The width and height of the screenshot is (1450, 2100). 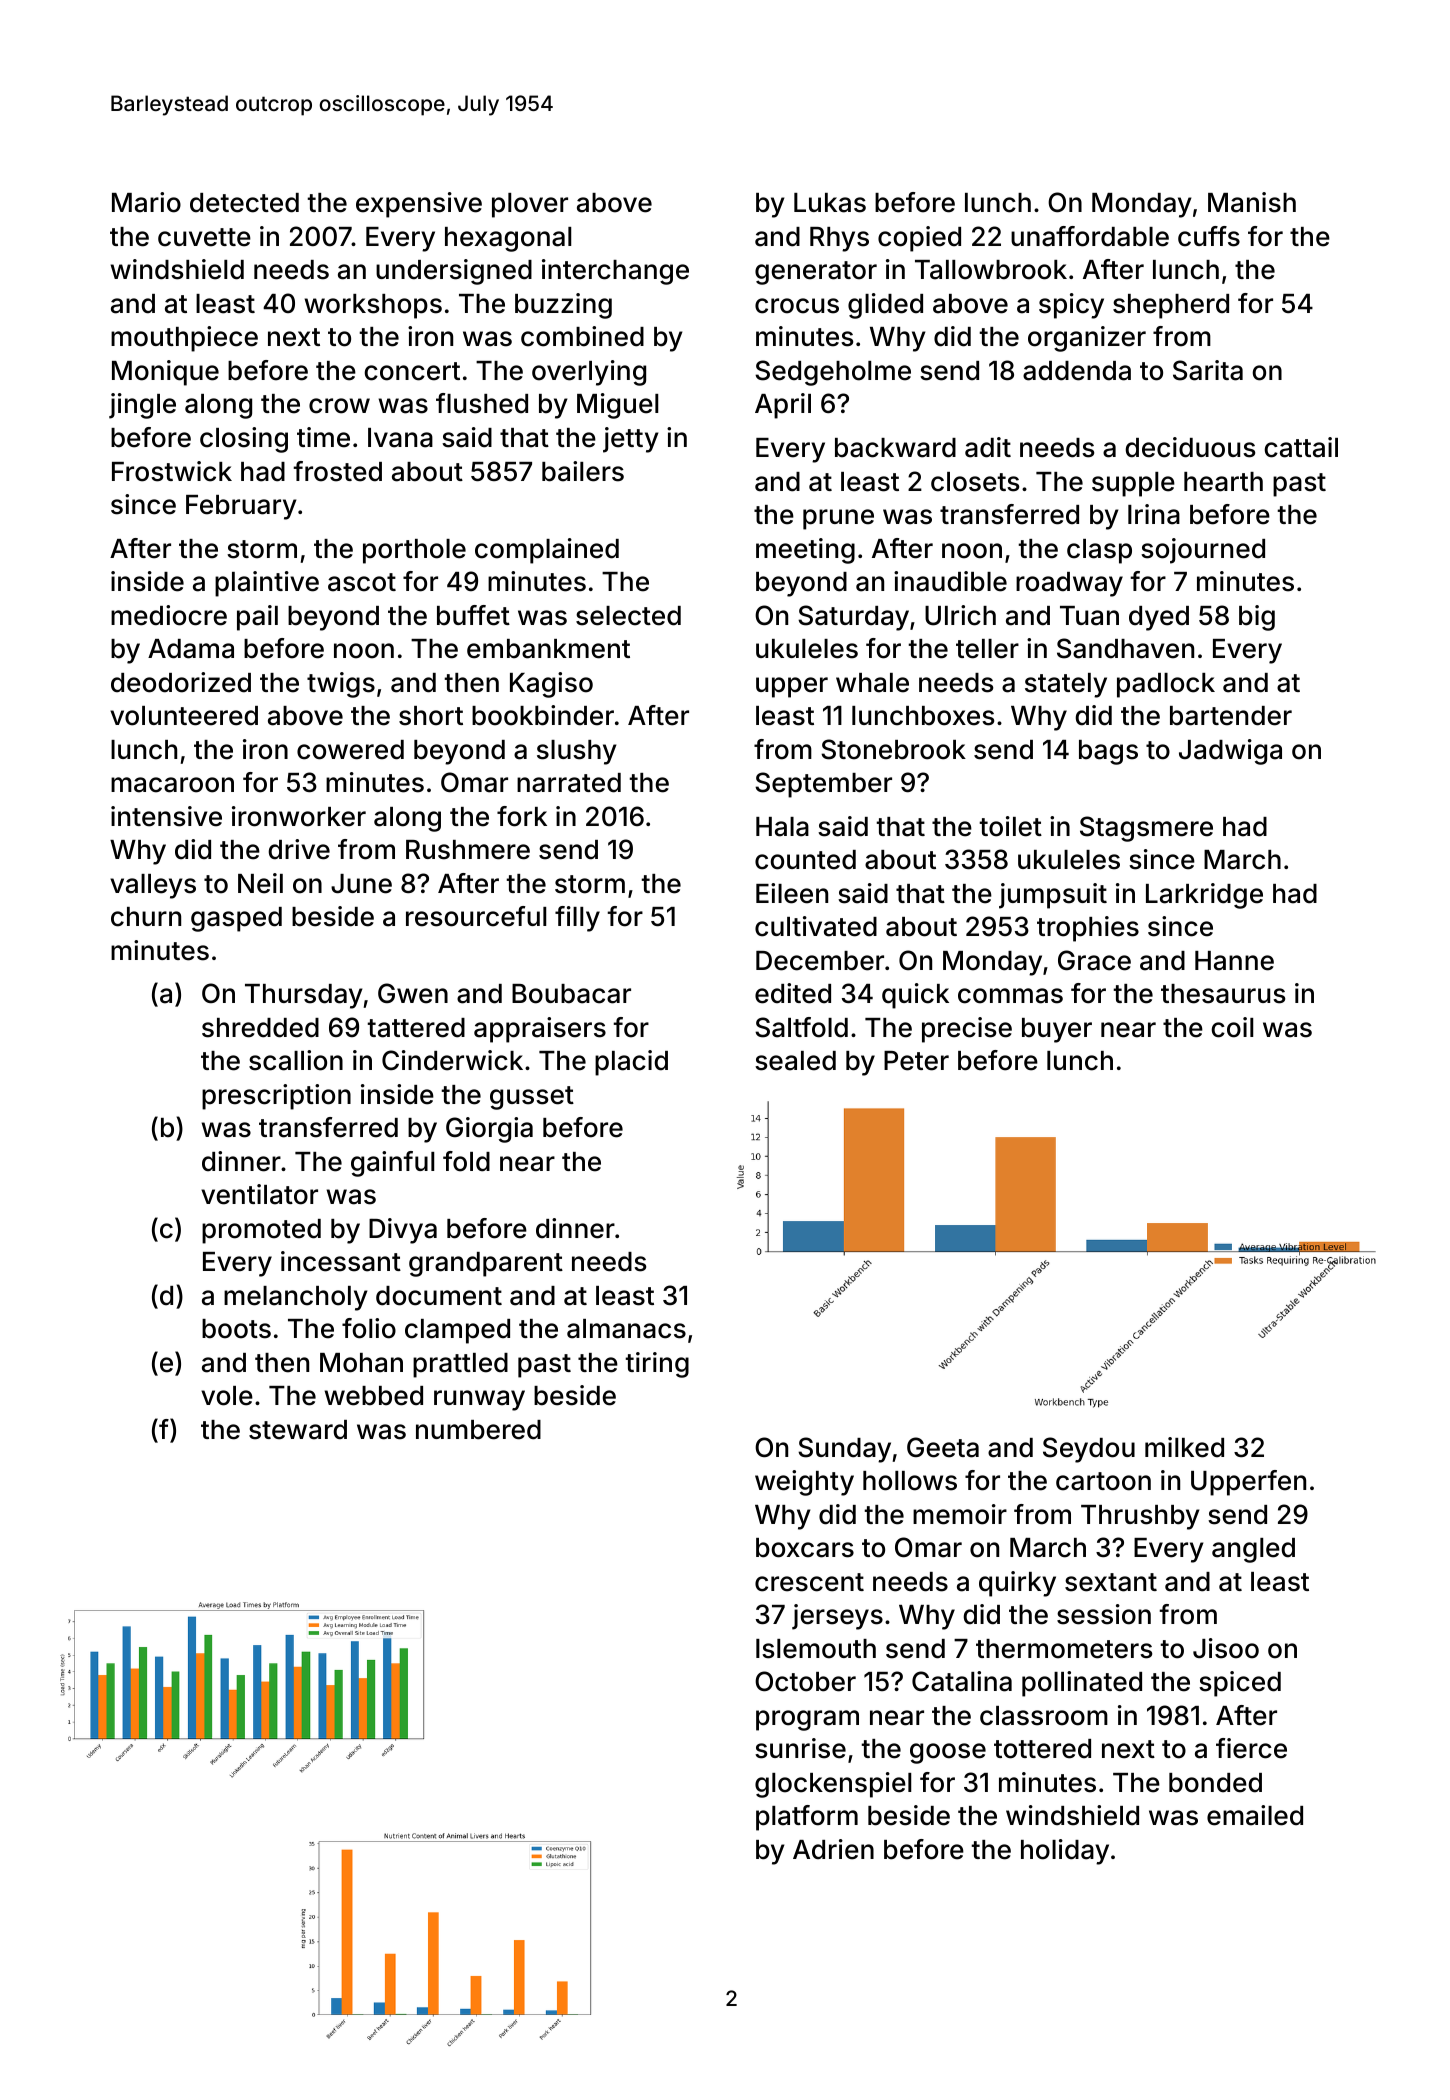 I want to click on adit, so click(x=988, y=447).
